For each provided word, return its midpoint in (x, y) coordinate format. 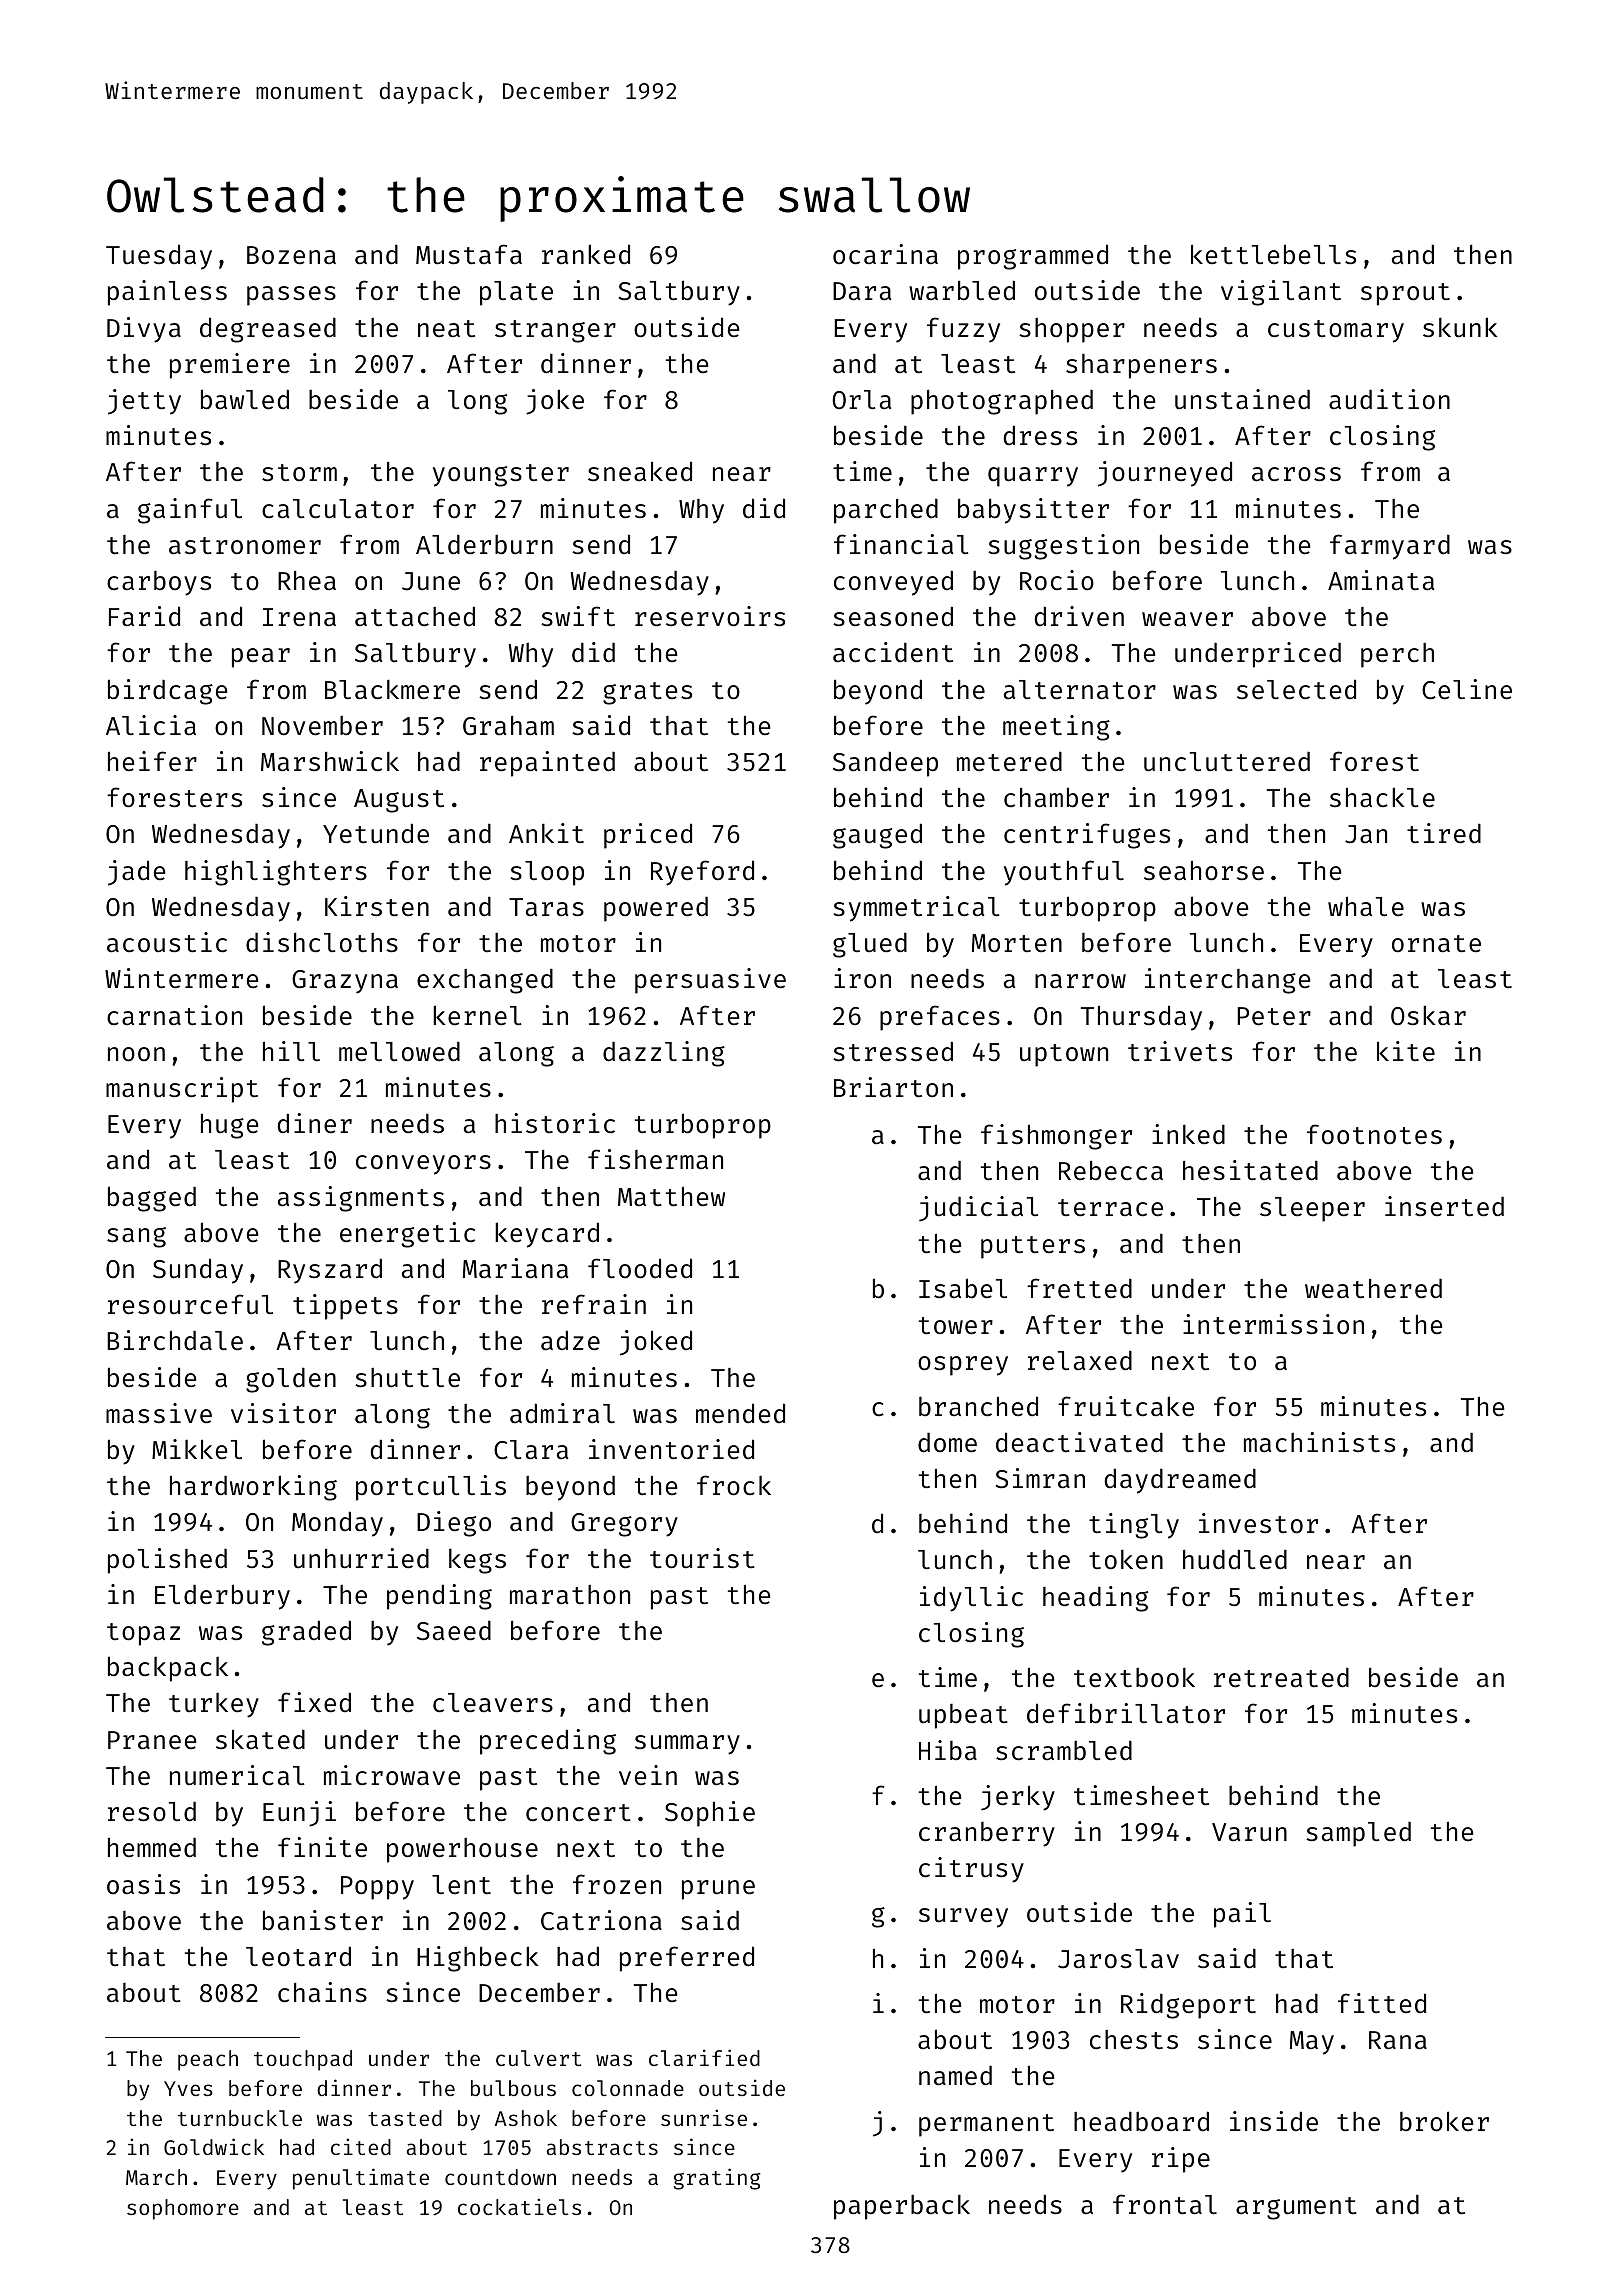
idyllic (971, 1599)
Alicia (151, 725)
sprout (1405, 294)
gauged (877, 836)
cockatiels (519, 2206)
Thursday (1141, 1018)
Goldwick (214, 2146)
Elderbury (222, 1597)
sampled (1358, 1834)
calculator (338, 509)
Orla (861, 400)
